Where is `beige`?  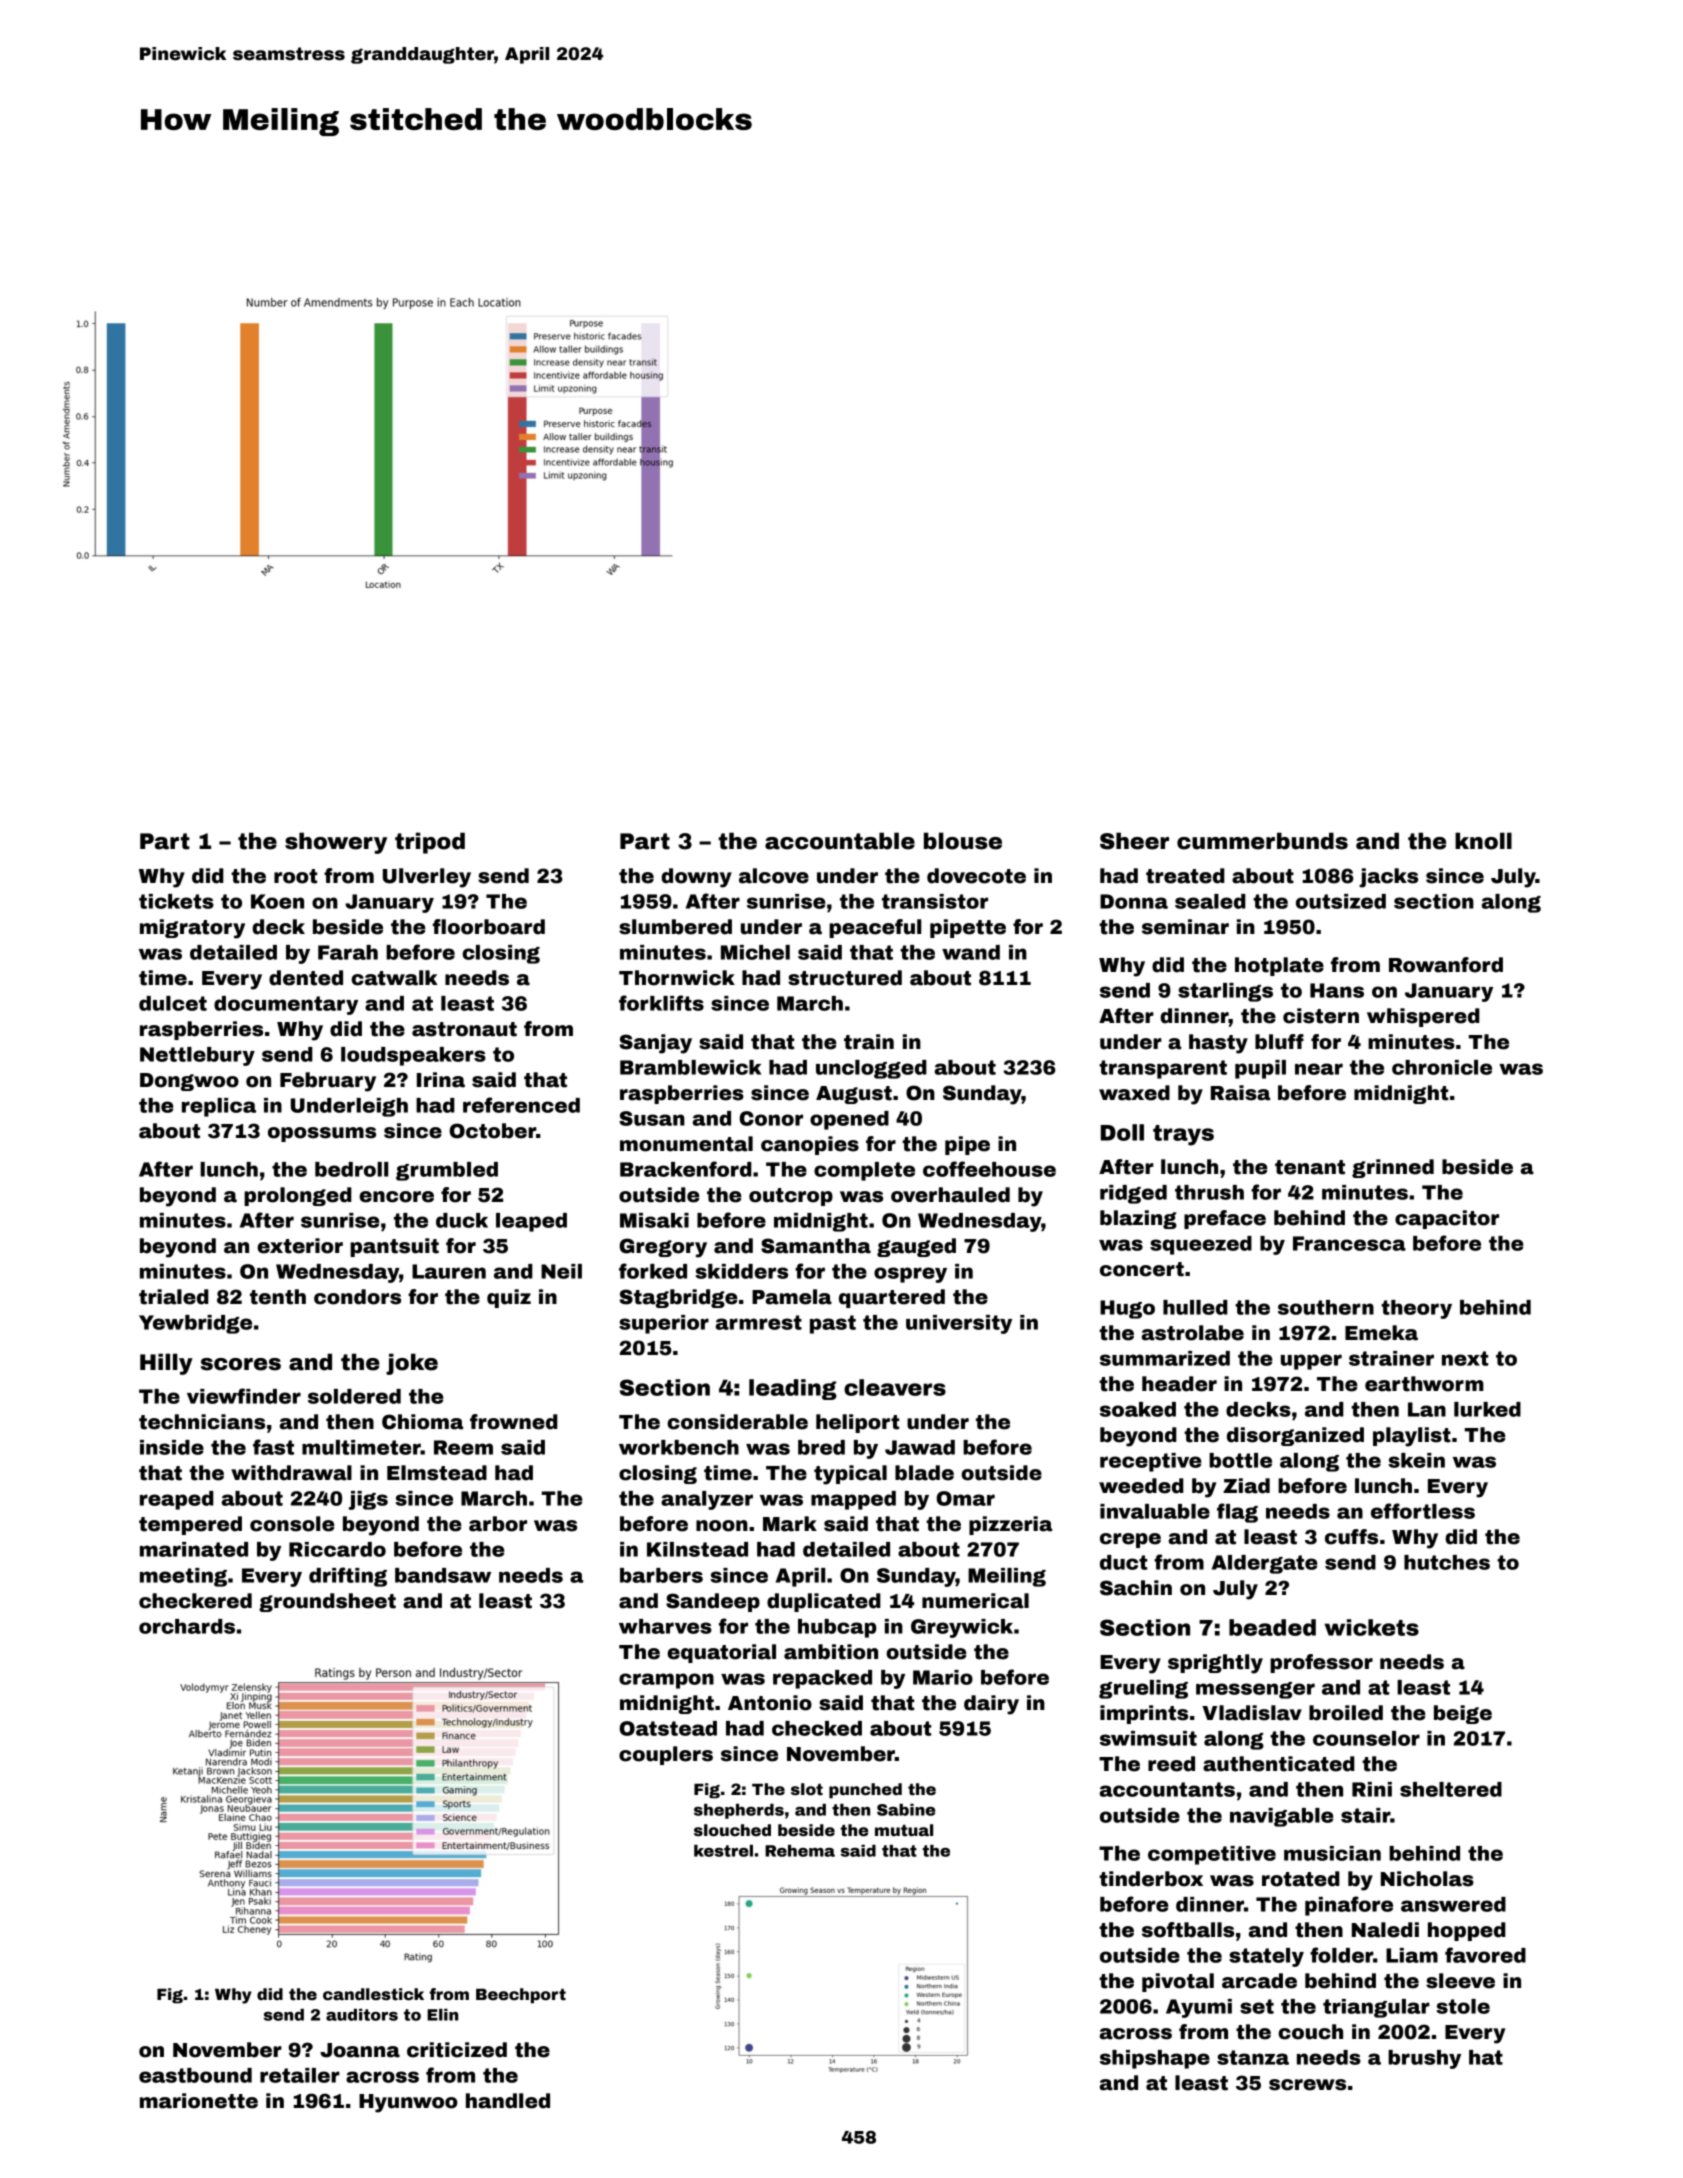 beige is located at coordinates (1463, 1714).
